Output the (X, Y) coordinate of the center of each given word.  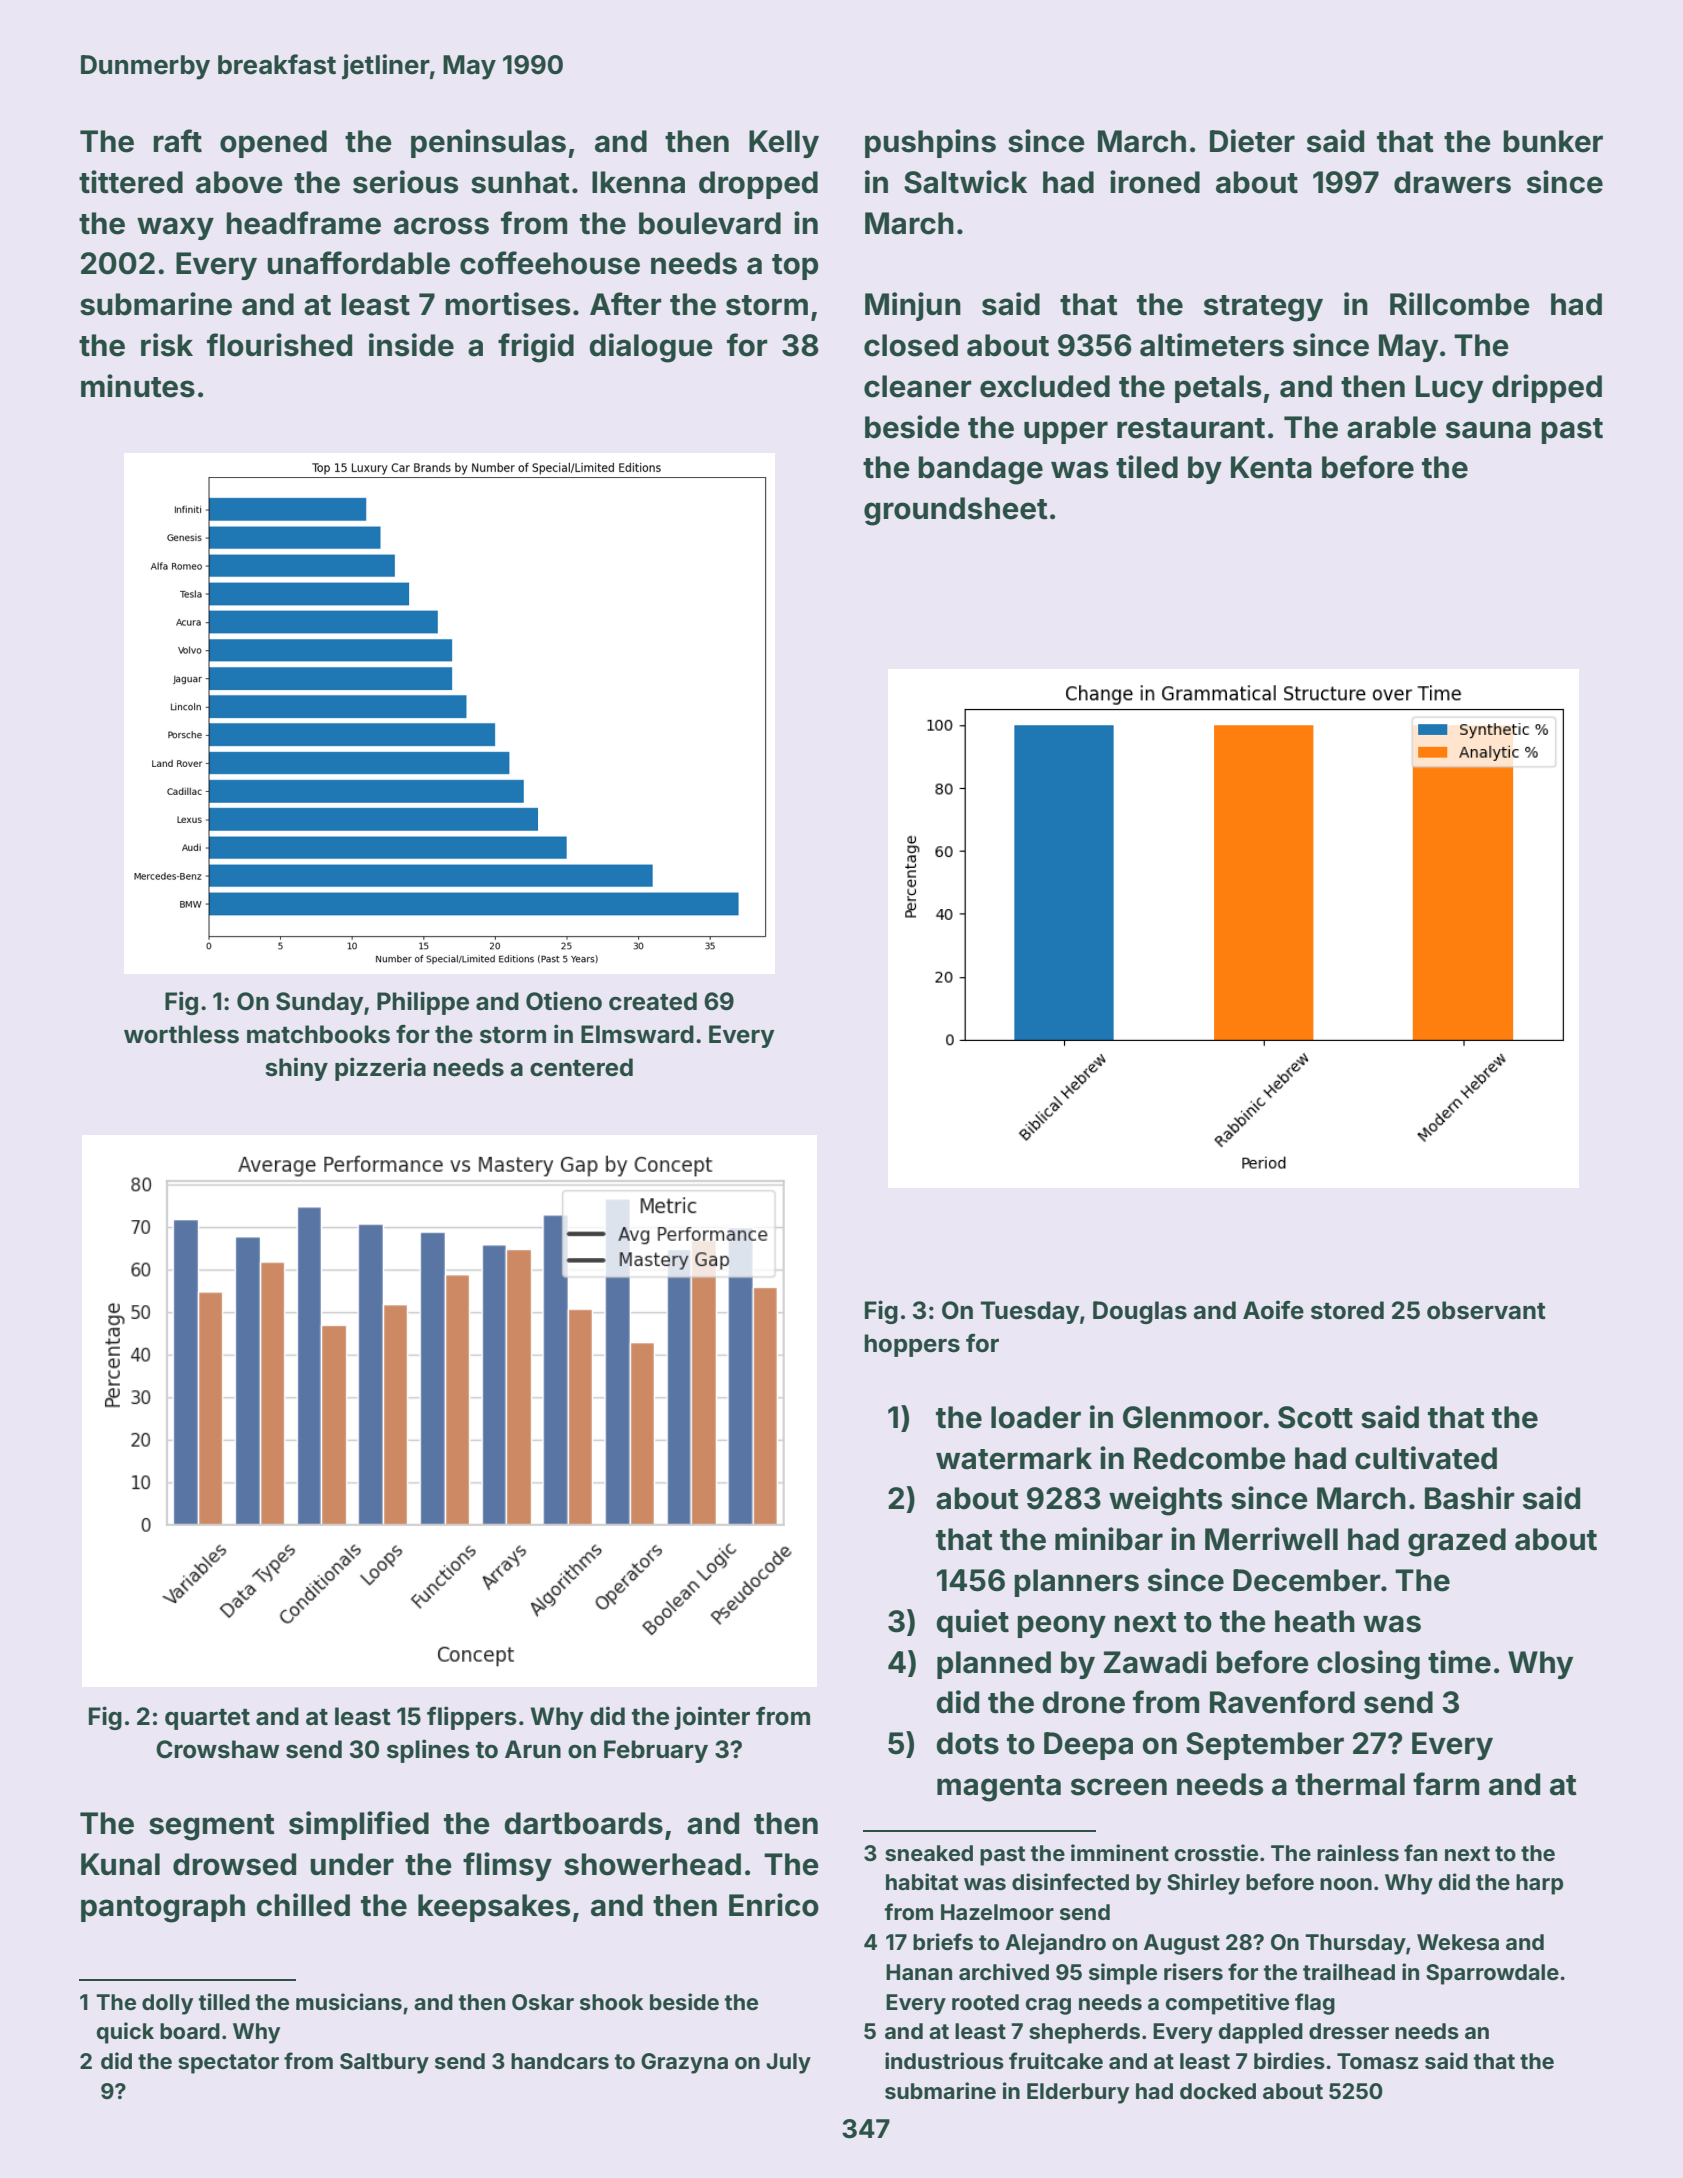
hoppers (912, 1345)
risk (167, 345)
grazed (1457, 1542)
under (352, 1864)
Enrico (774, 1905)
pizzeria (380, 1069)
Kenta (1271, 467)
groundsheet (956, 511)
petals (1218, 389)
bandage (980, 470)
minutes (138, 386)
